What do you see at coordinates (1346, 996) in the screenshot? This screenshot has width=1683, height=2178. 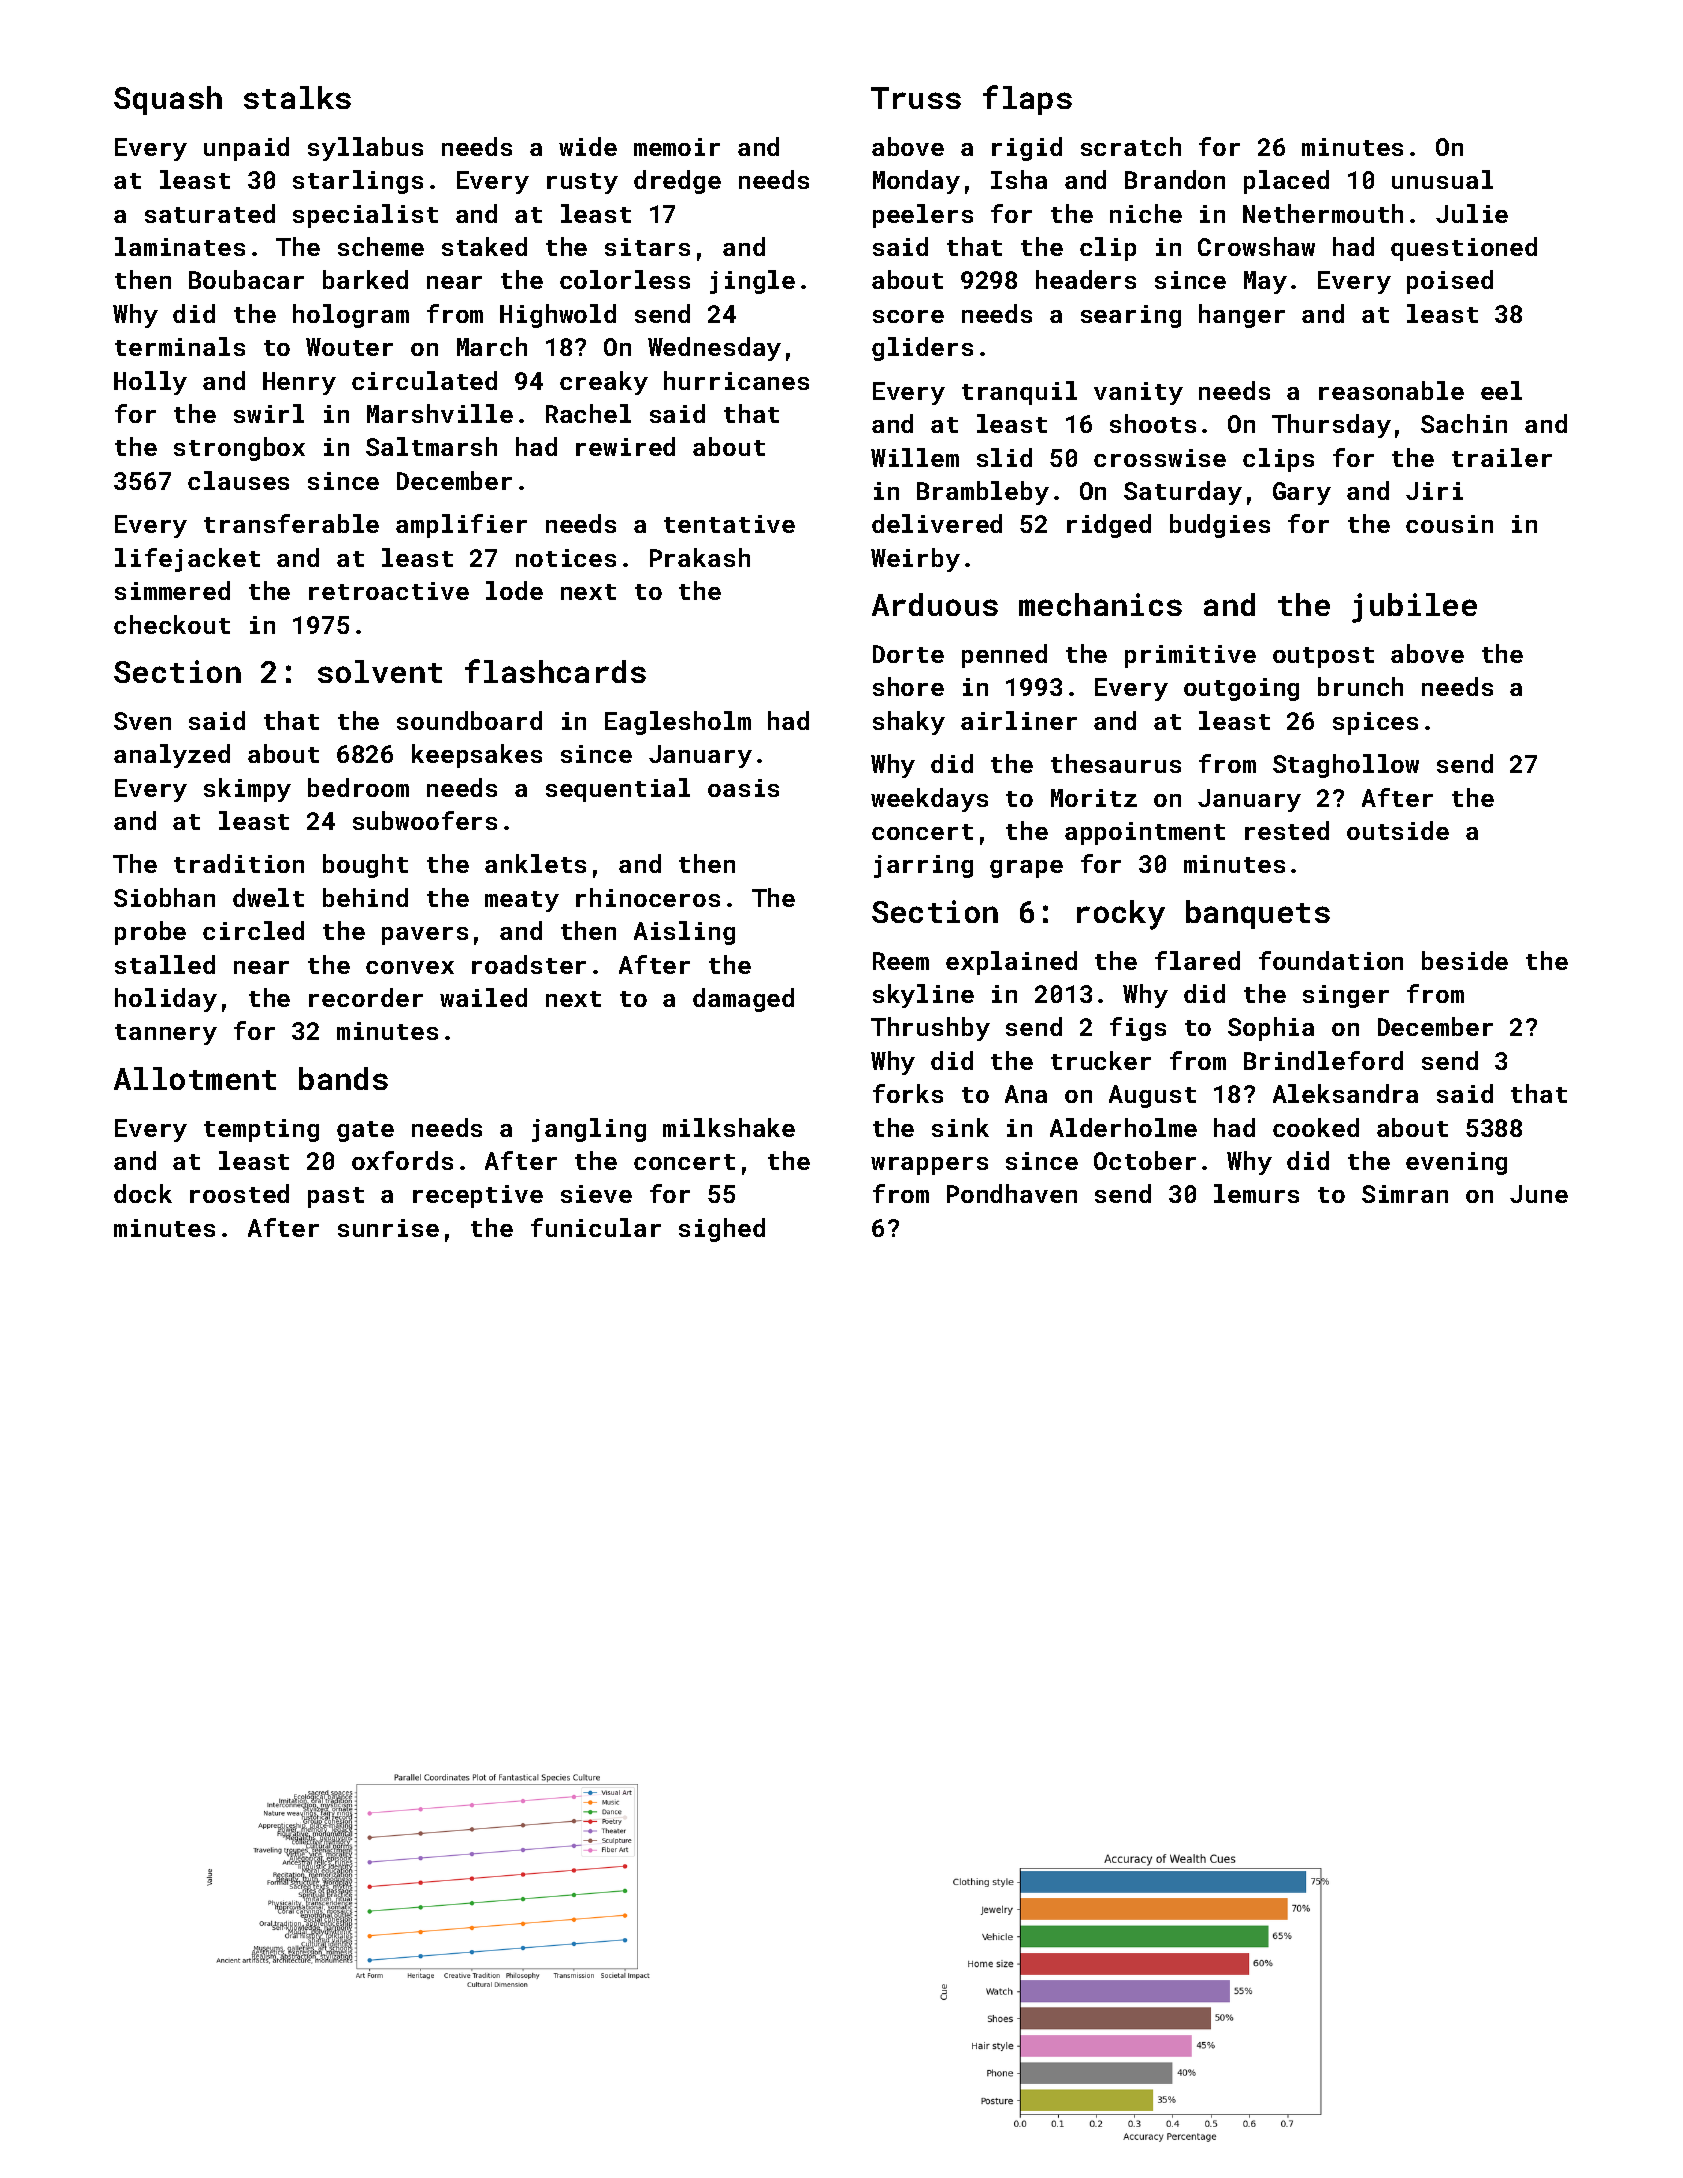 I see `singer` at bounding box center [1346, 996].
